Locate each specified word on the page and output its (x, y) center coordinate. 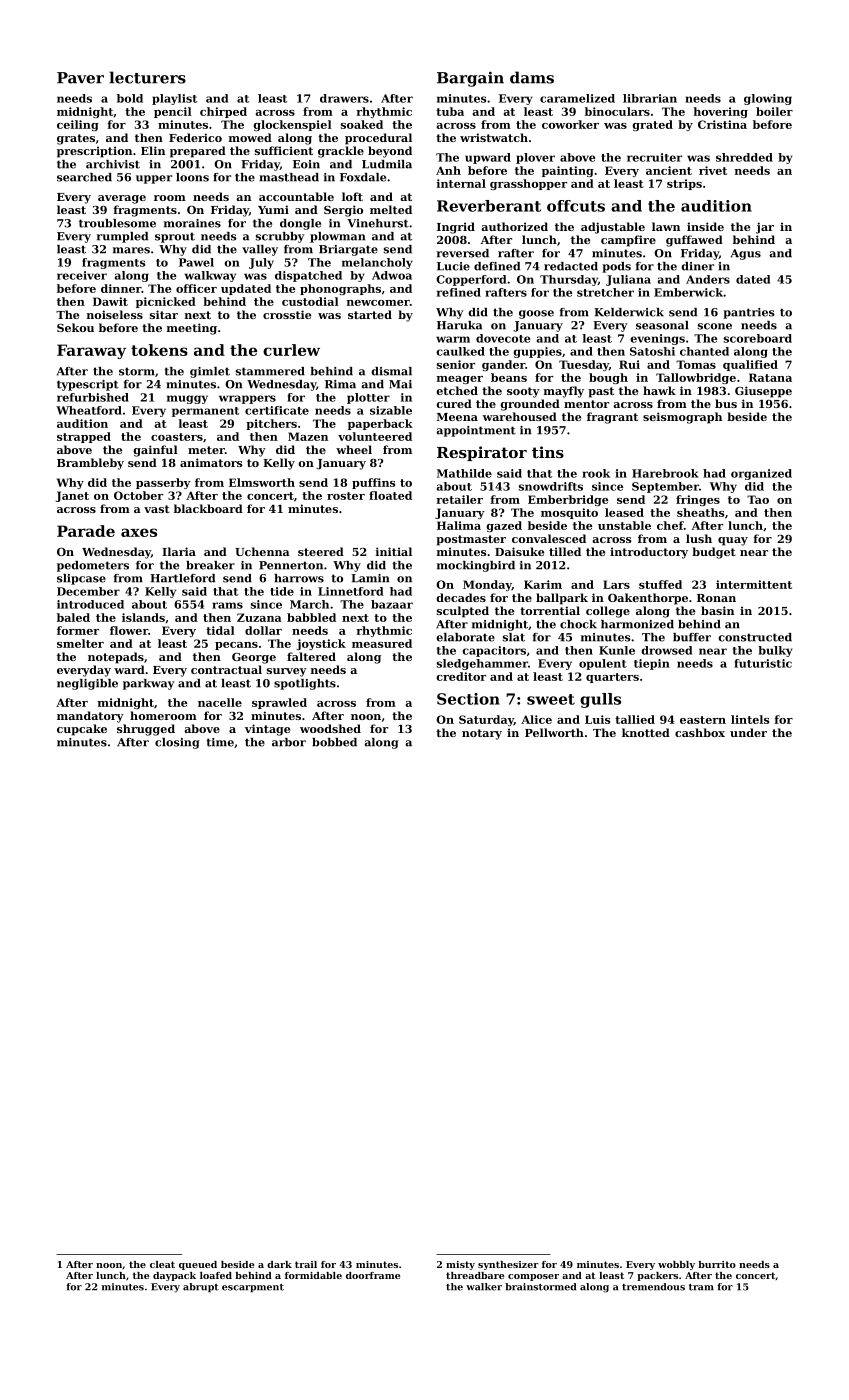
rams (227, 605)
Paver (80, 78)
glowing (768, 99)
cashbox (700, 732)
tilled (565, 551)
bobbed (334, 742)
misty (460, 1265)
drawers (344, 98)
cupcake (82, 730)
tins (548, 452)
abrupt (201, 1287)
